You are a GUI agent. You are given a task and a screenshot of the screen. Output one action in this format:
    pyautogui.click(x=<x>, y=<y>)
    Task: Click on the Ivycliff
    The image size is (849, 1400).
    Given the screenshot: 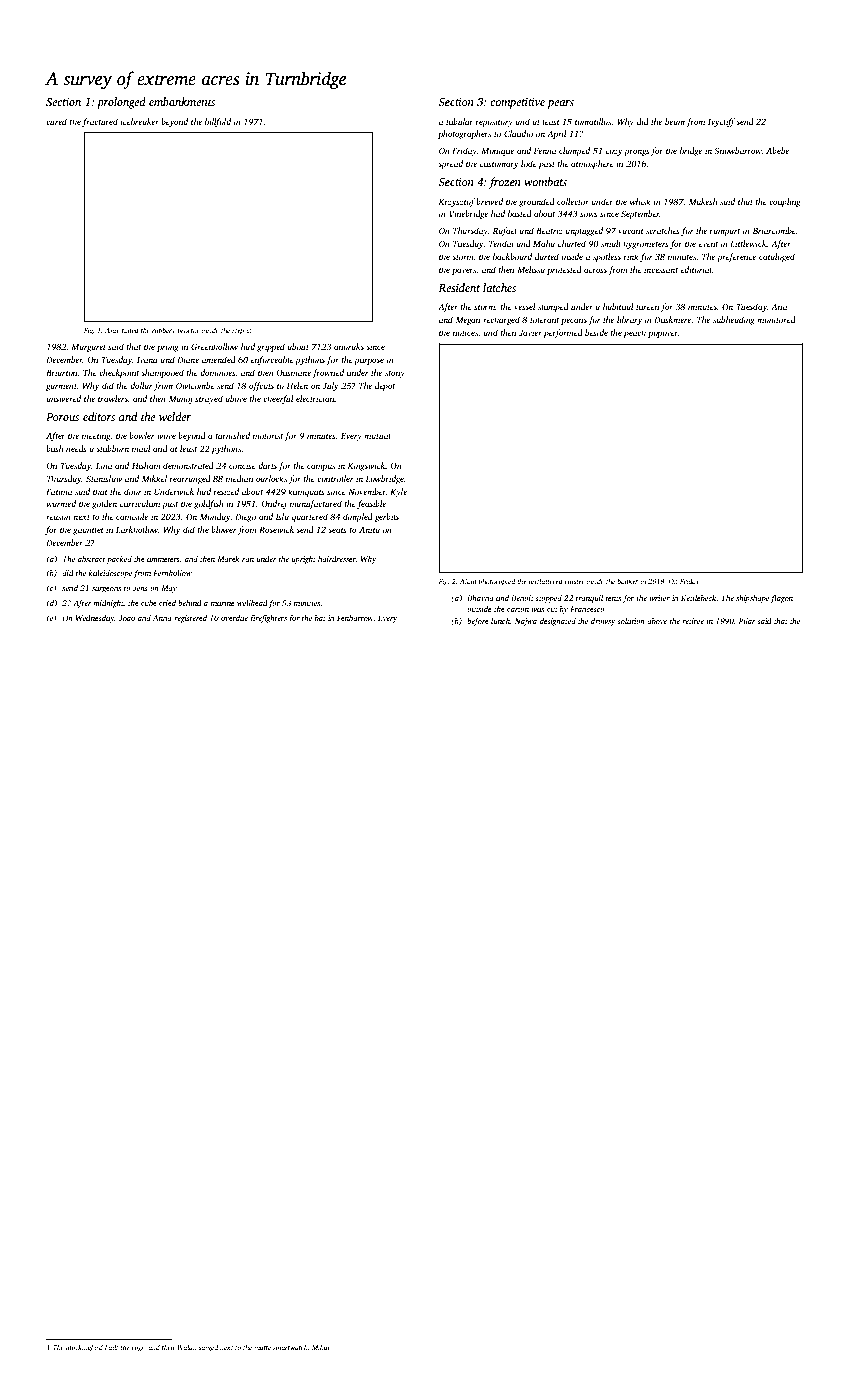 What is the action you would take?
    pyautogui.click(x=721, y=122)
